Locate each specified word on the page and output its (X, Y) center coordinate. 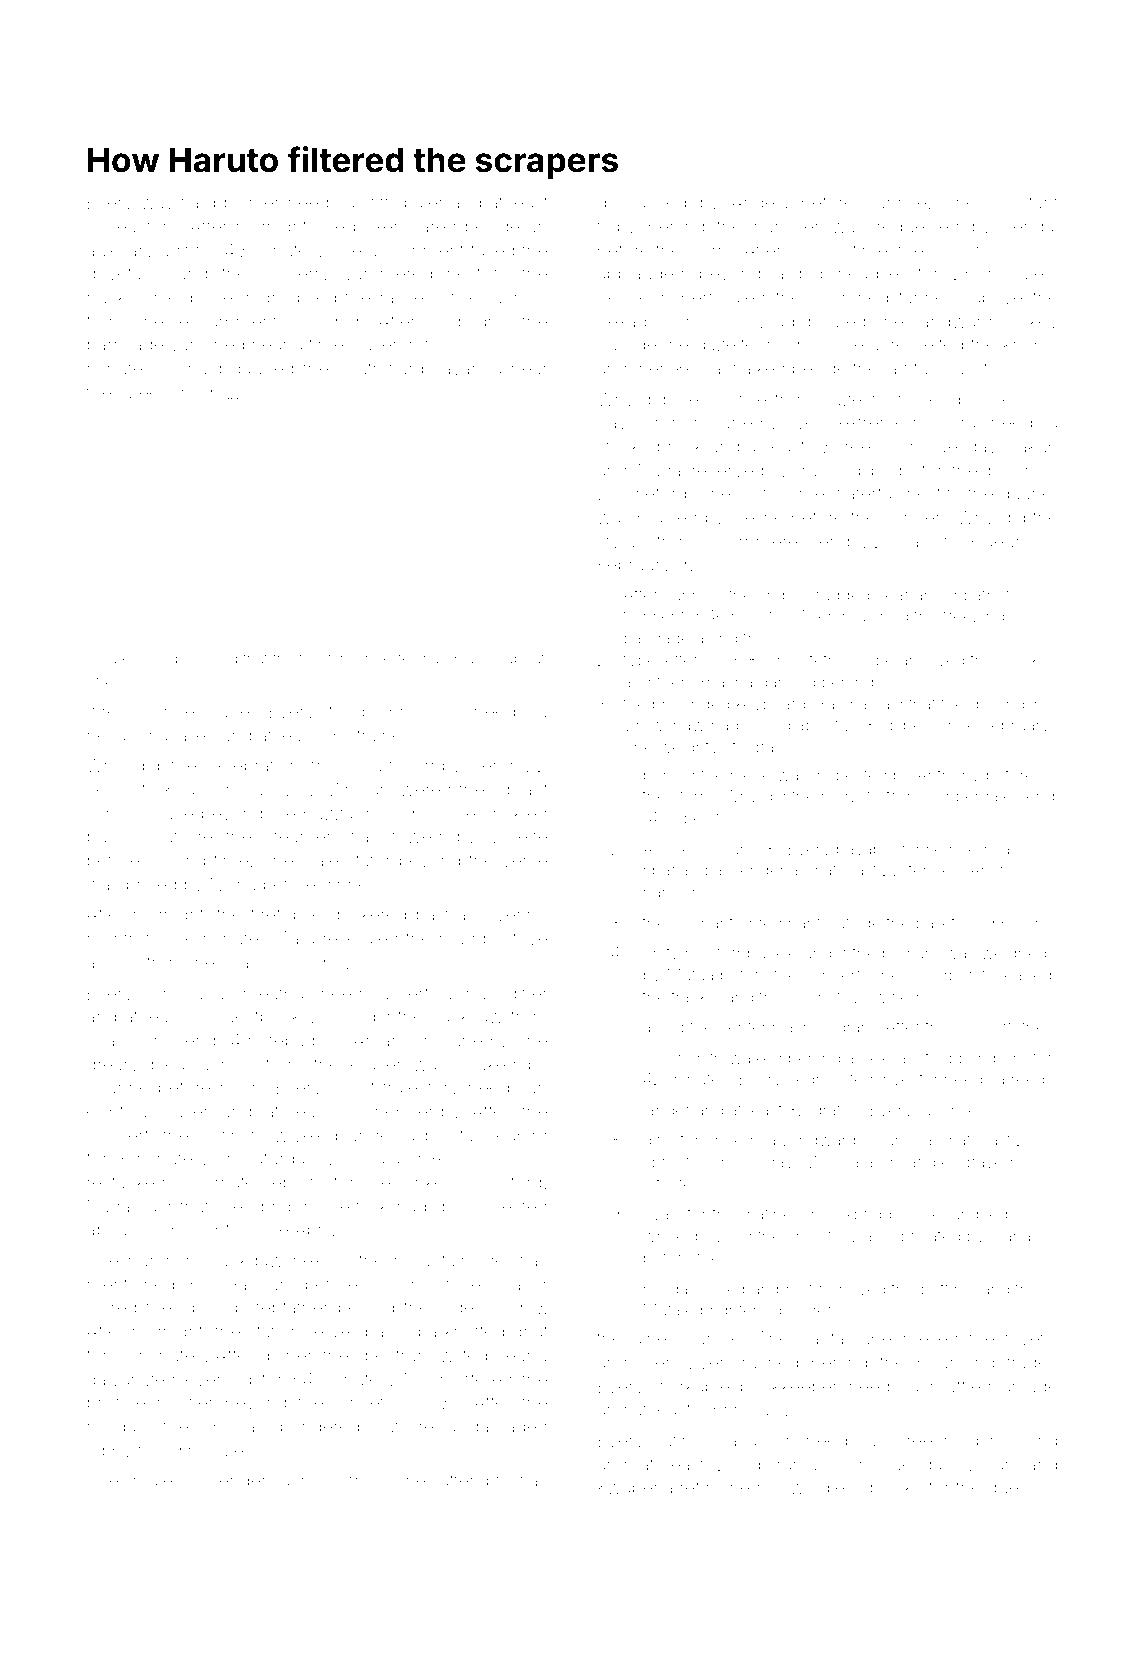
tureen (143, 393)
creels (859, 446)
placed (477, 658)
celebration (253, 765)
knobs (1028, 344)
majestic (167, 1482)
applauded (640, 275)
